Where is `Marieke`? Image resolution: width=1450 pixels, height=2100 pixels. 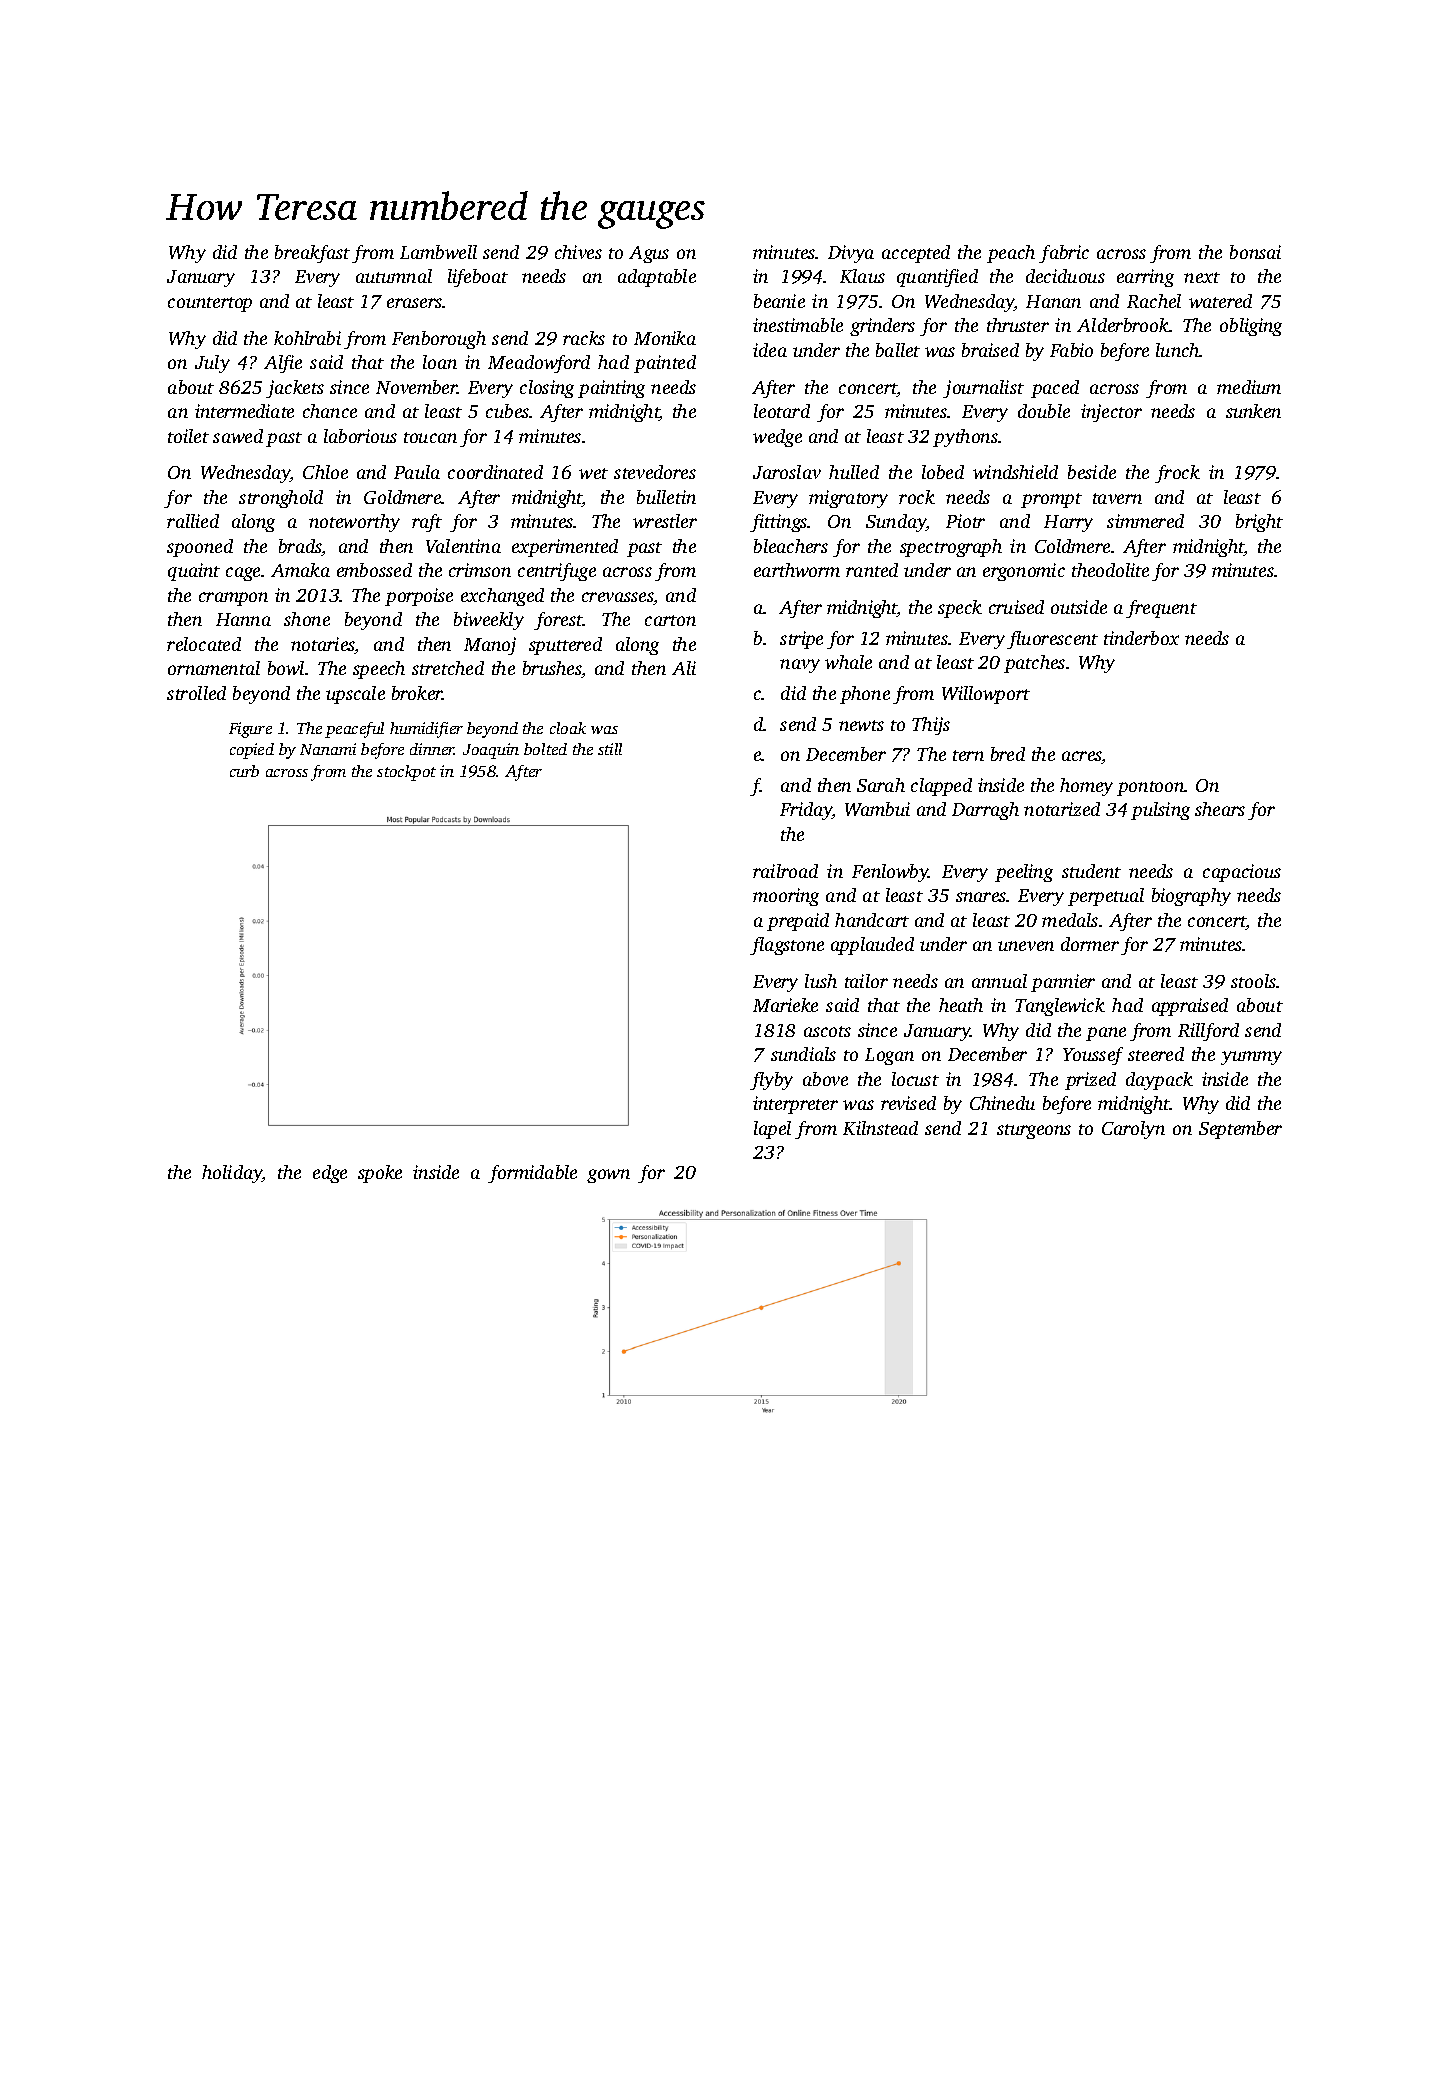
Marieke is located at coordinates (785, 1005).
